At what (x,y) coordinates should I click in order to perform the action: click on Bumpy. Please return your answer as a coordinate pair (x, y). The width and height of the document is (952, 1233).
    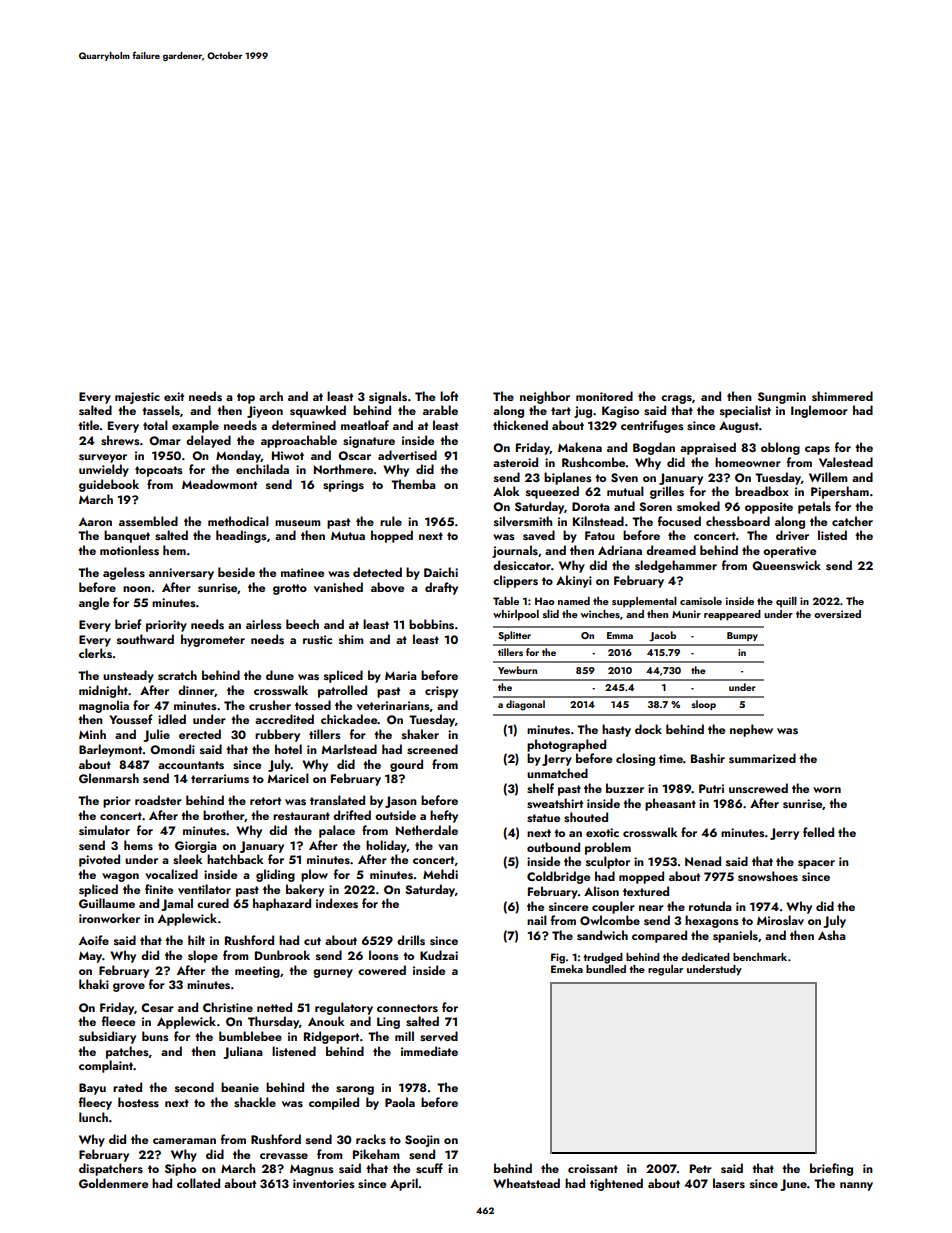
    Looking at the image, I should click on (742, 636).
